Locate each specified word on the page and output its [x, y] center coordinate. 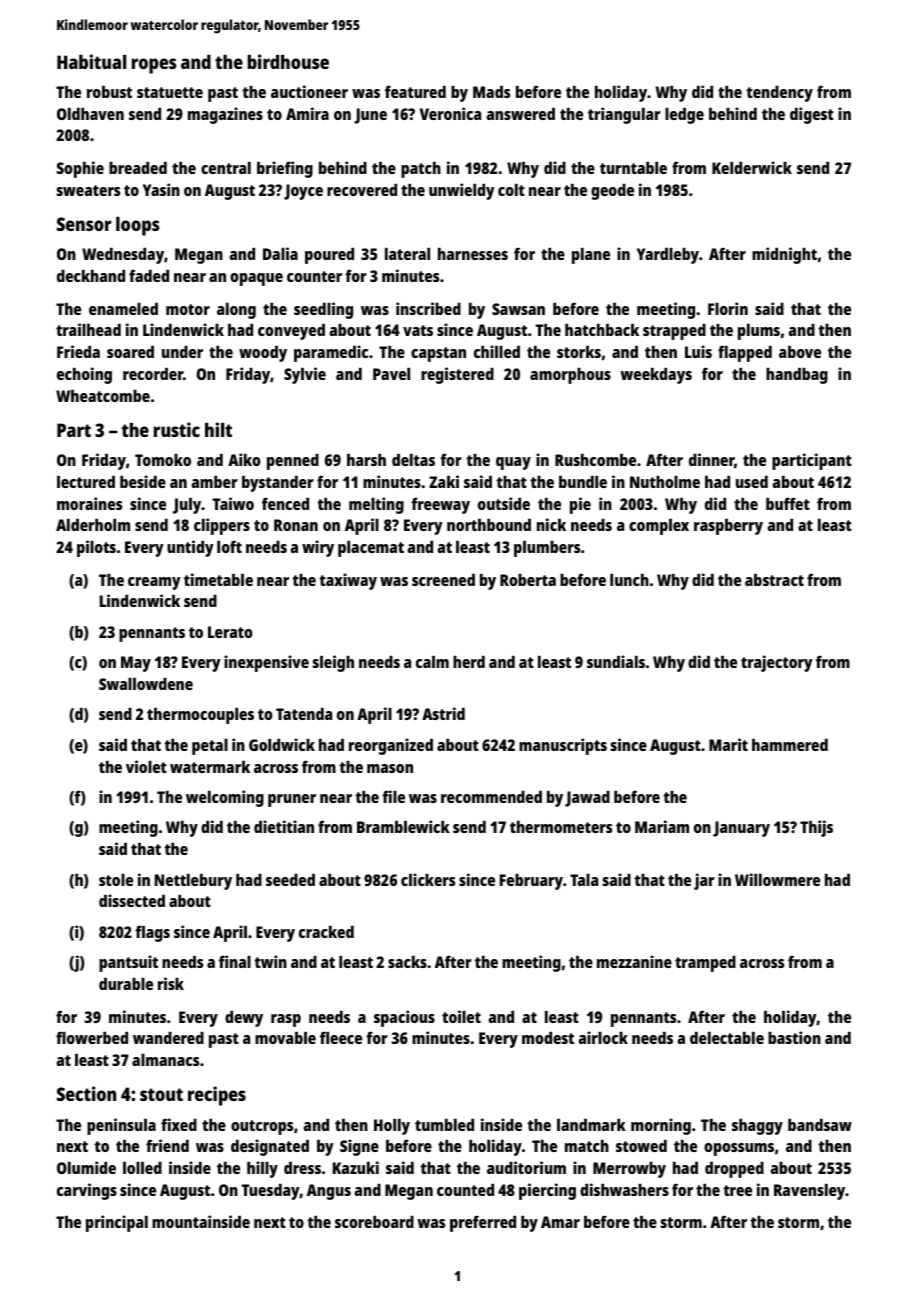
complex [659, 527]
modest [548, 1038]
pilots [96, 548]
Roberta [528, 580]
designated [270, 1147]
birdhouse [288, 61]
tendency [779, 94]
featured [415, 91]
